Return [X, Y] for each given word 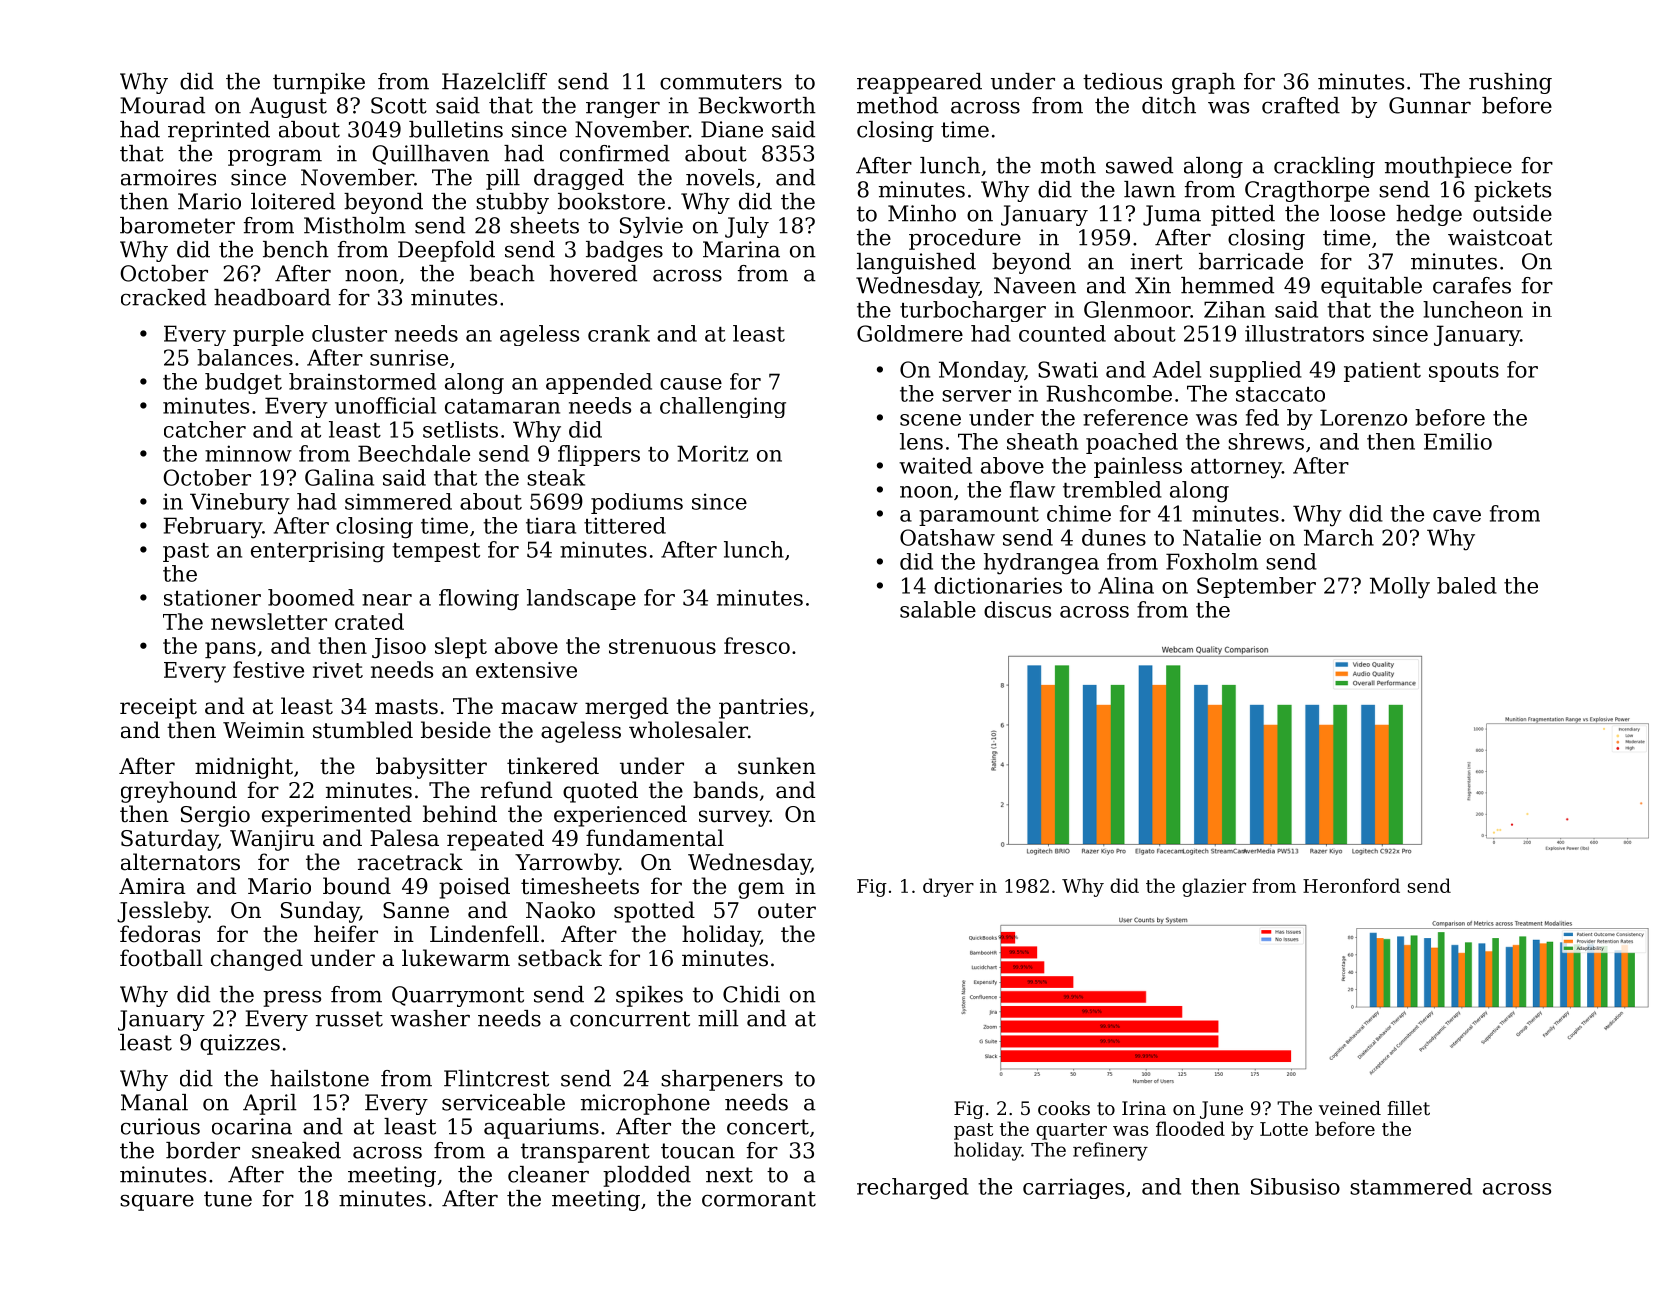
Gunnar [1430, 105]
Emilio [1458, 441]
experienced [620, 816]
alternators [180, 862]
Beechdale [414, 453]
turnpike [319, 83]
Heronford [1351, 885]
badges [624, 251]
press [292, 998]
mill [718, 1018]
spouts [1464, 372]
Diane [732, 129]
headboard [272, 297]
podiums [637, 503]
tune [228, 1199]
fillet [1408, 1108]
